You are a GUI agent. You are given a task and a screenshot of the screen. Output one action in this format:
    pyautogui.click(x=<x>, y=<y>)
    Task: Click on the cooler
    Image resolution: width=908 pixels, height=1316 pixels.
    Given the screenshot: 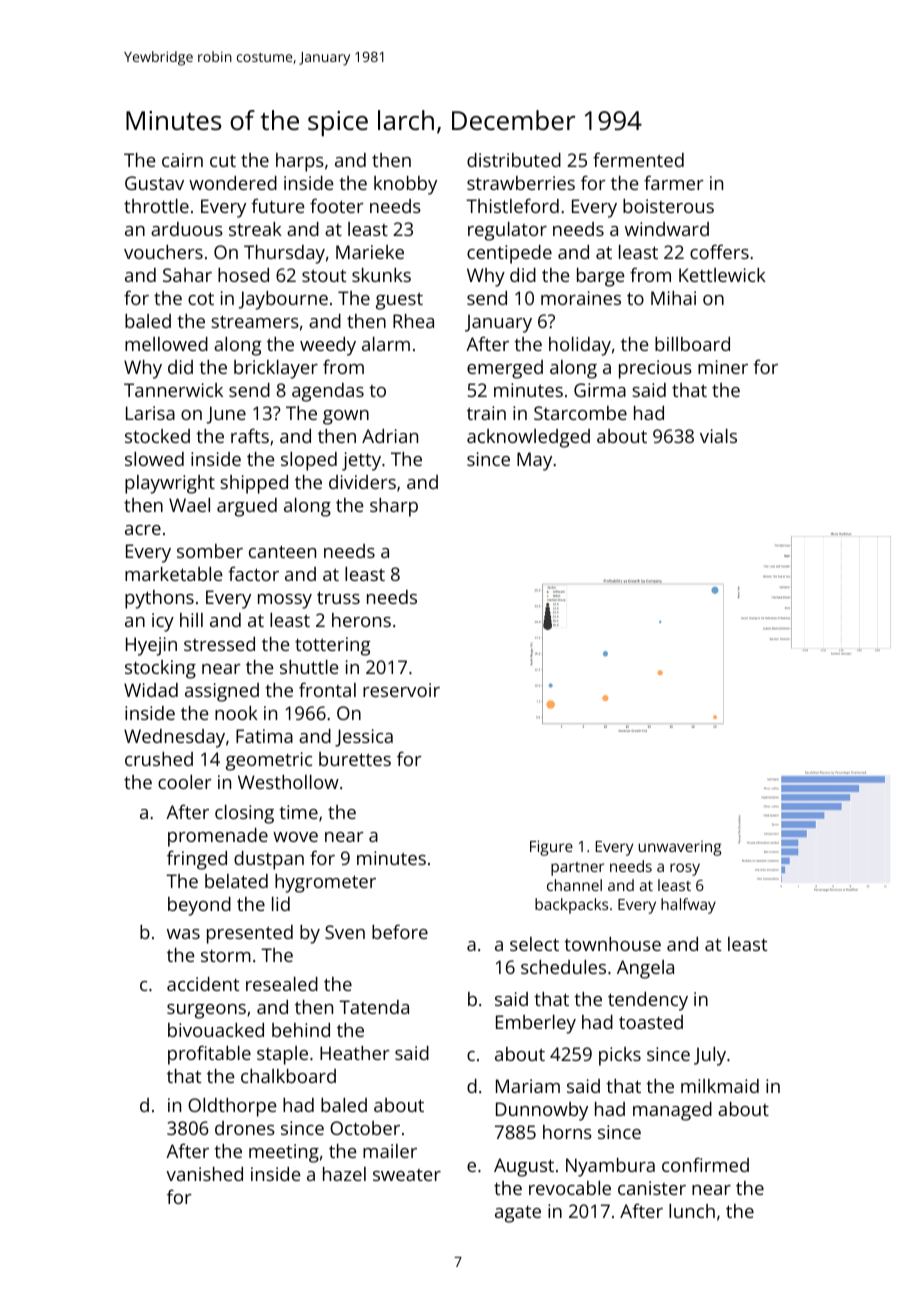 What is the action you would take?
    pyautogui.click(x=185, y=782)
